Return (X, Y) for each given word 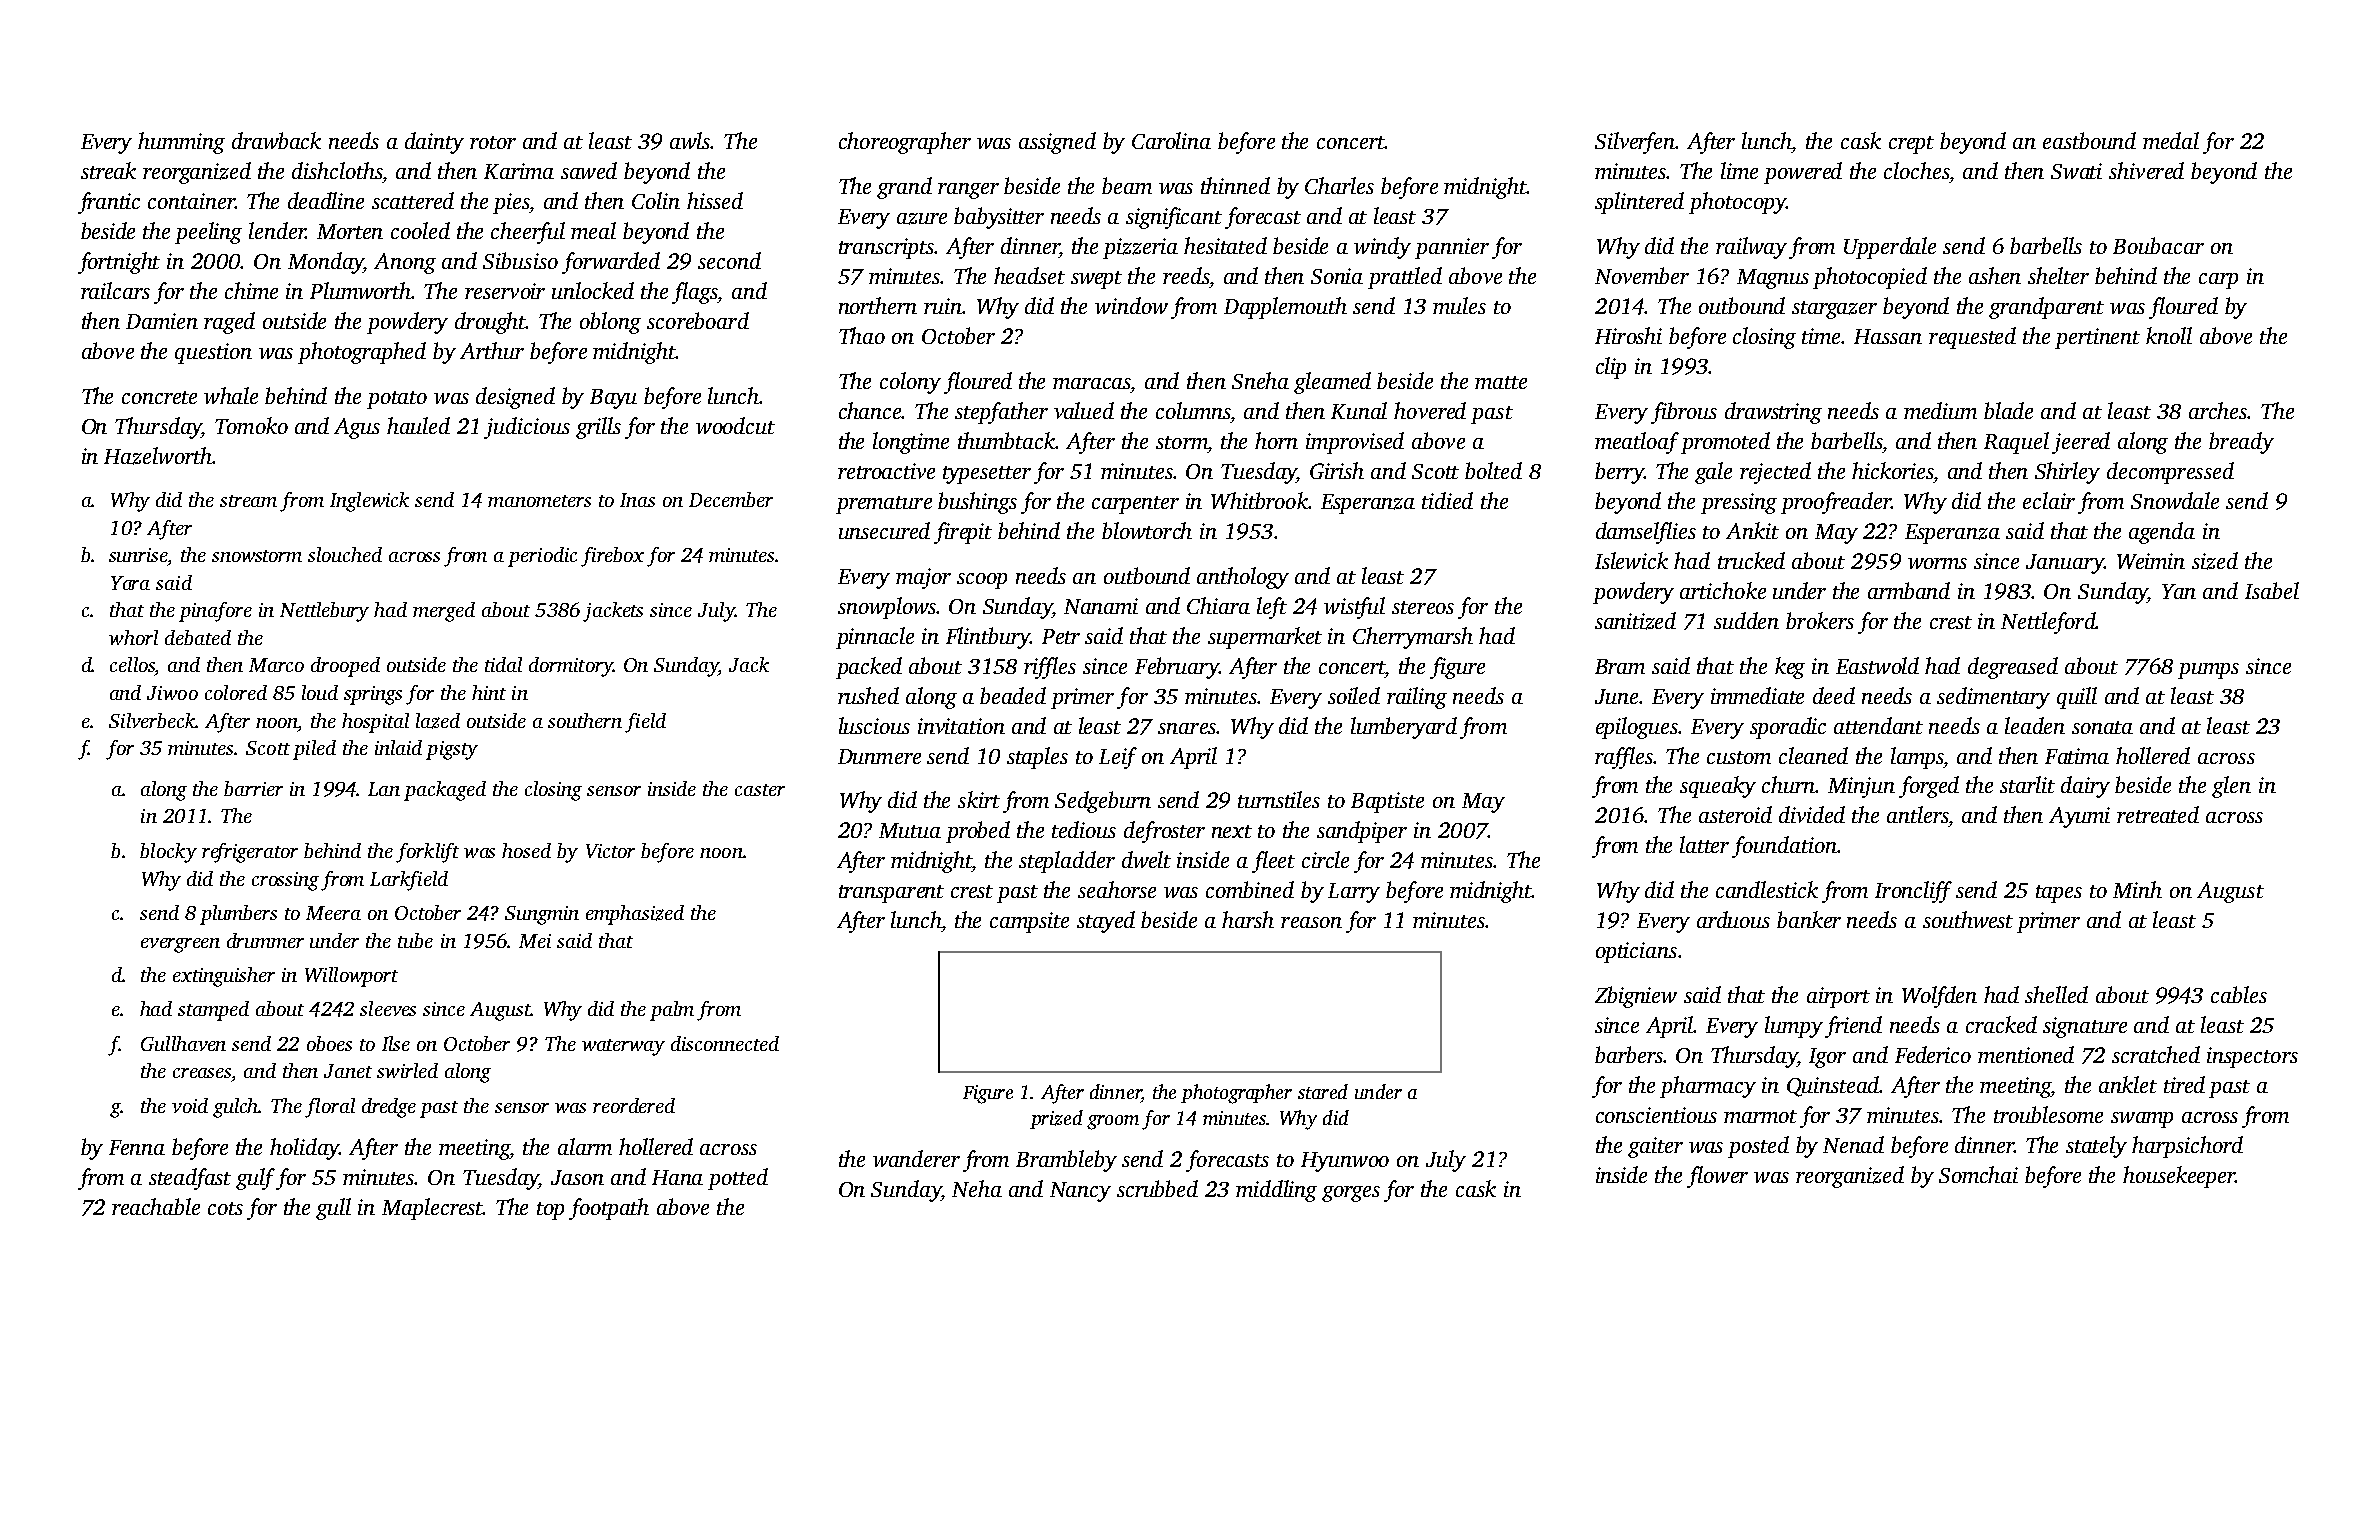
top (550, 1211)
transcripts (887, 248)
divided (1812, 814)
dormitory (571, 667)
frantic (109, 203)
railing (1417, 698)
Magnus (1773, 279)
